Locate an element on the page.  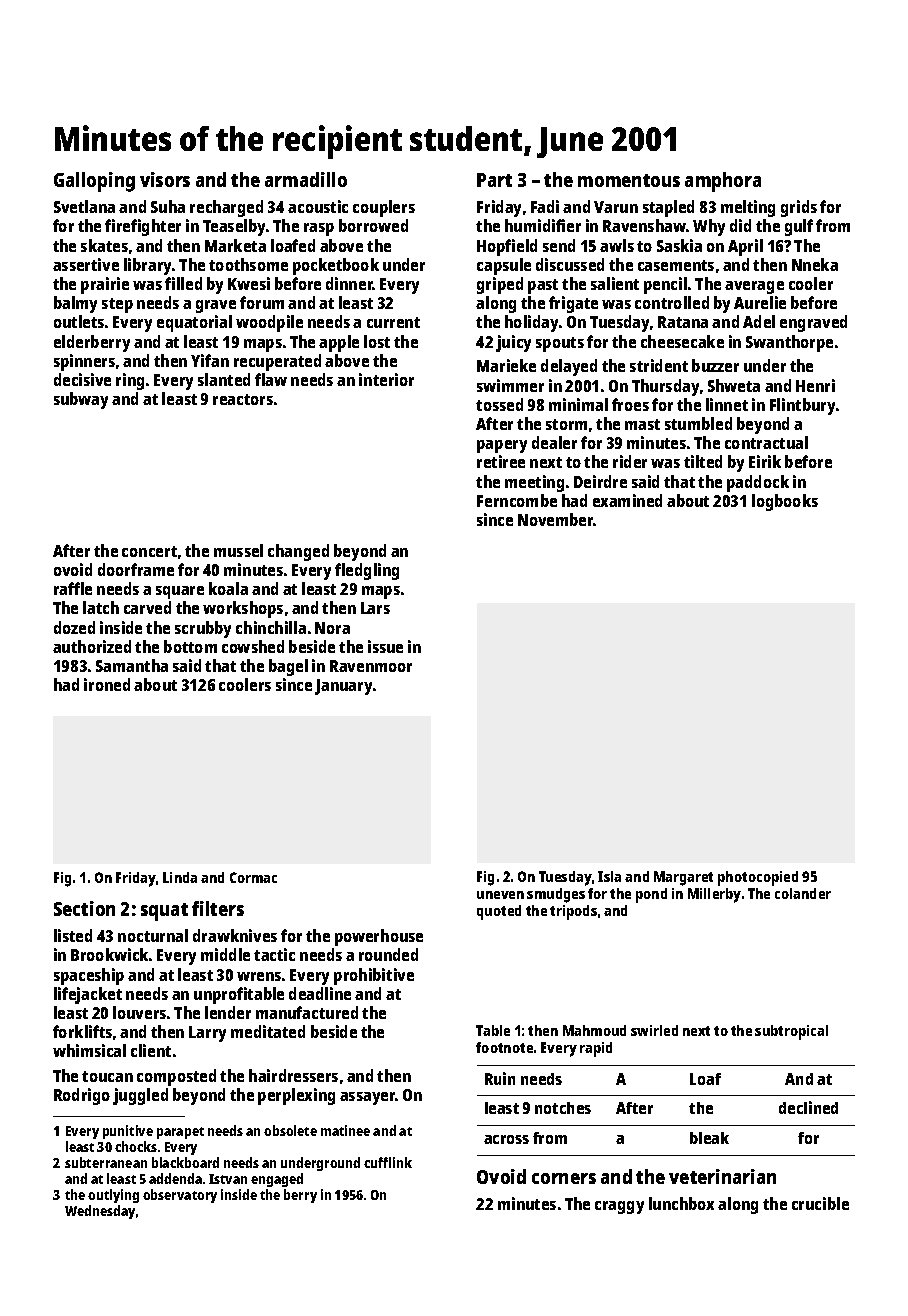
Galloping is located at coordinates (94, 182).
